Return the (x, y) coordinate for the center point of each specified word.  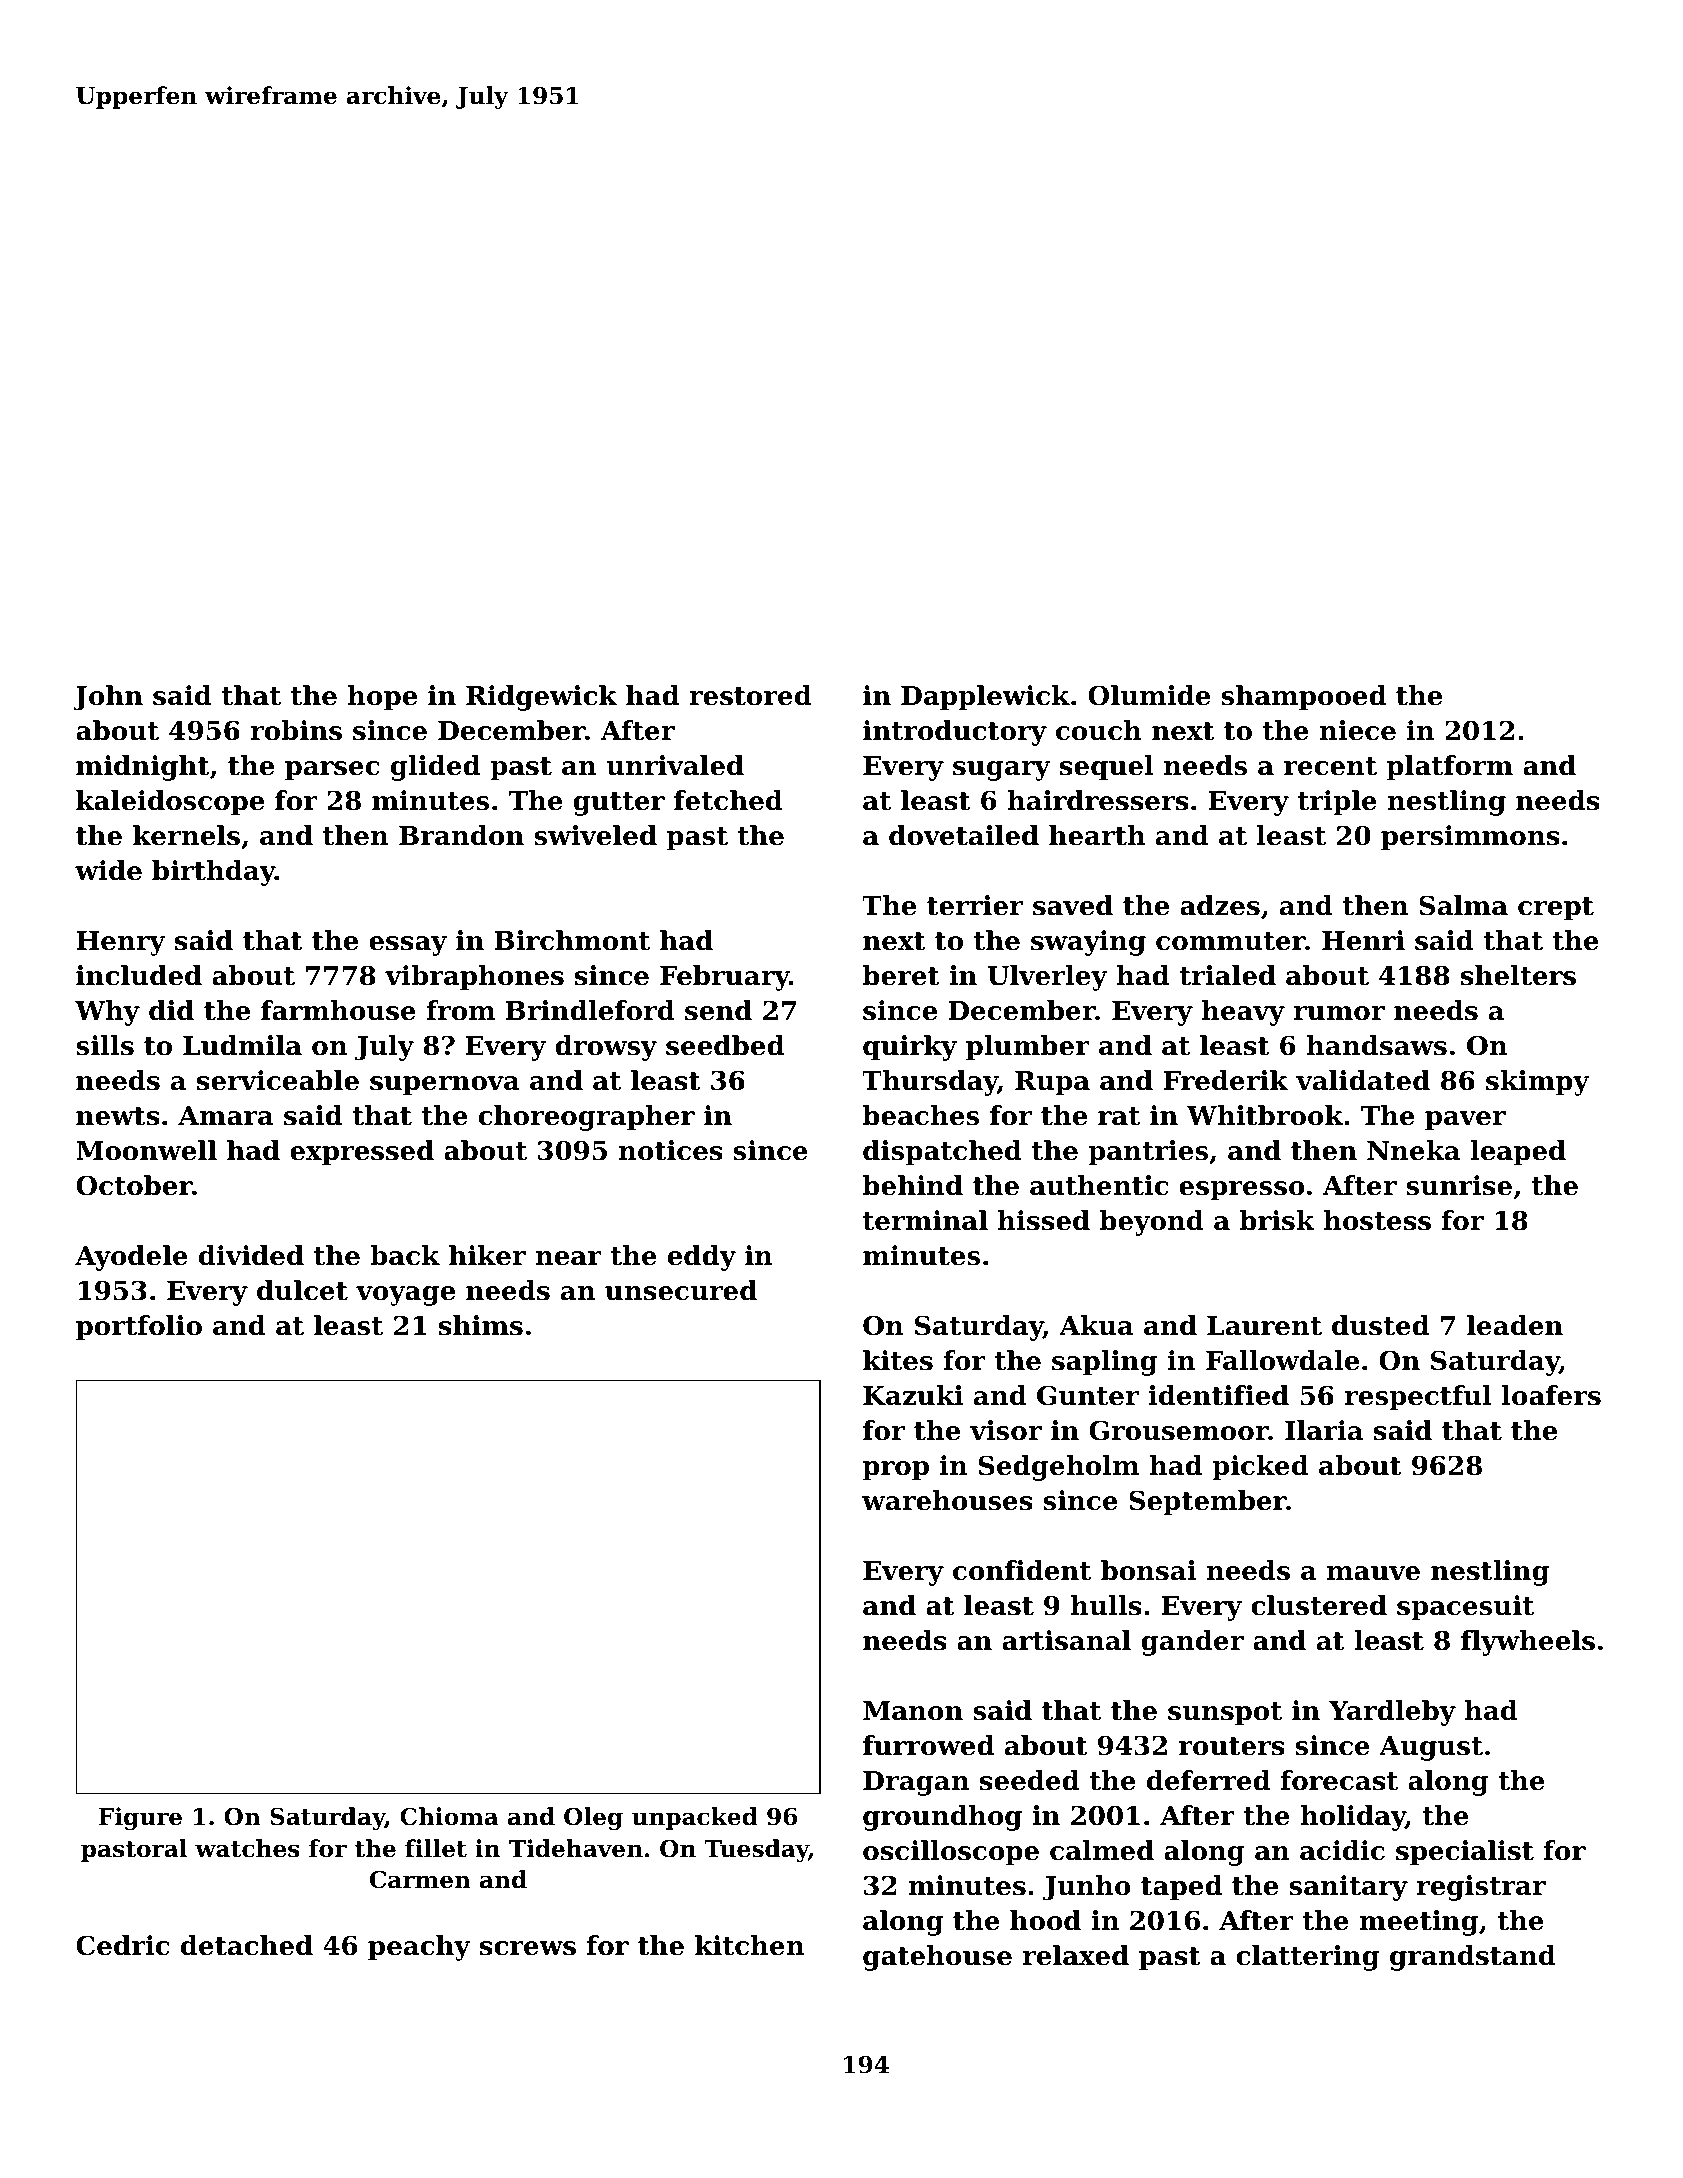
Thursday (930, 1083)
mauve (1373, 1573)
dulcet (302, 1290)
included (139, 975)
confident (1022, 1570)
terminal (925, 1220)
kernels (186, 835)
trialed (1227, 975)
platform (1450, 768)
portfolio (139, 1328)
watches (247, 1848)
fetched (728, 800)
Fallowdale (1282, 1360)
